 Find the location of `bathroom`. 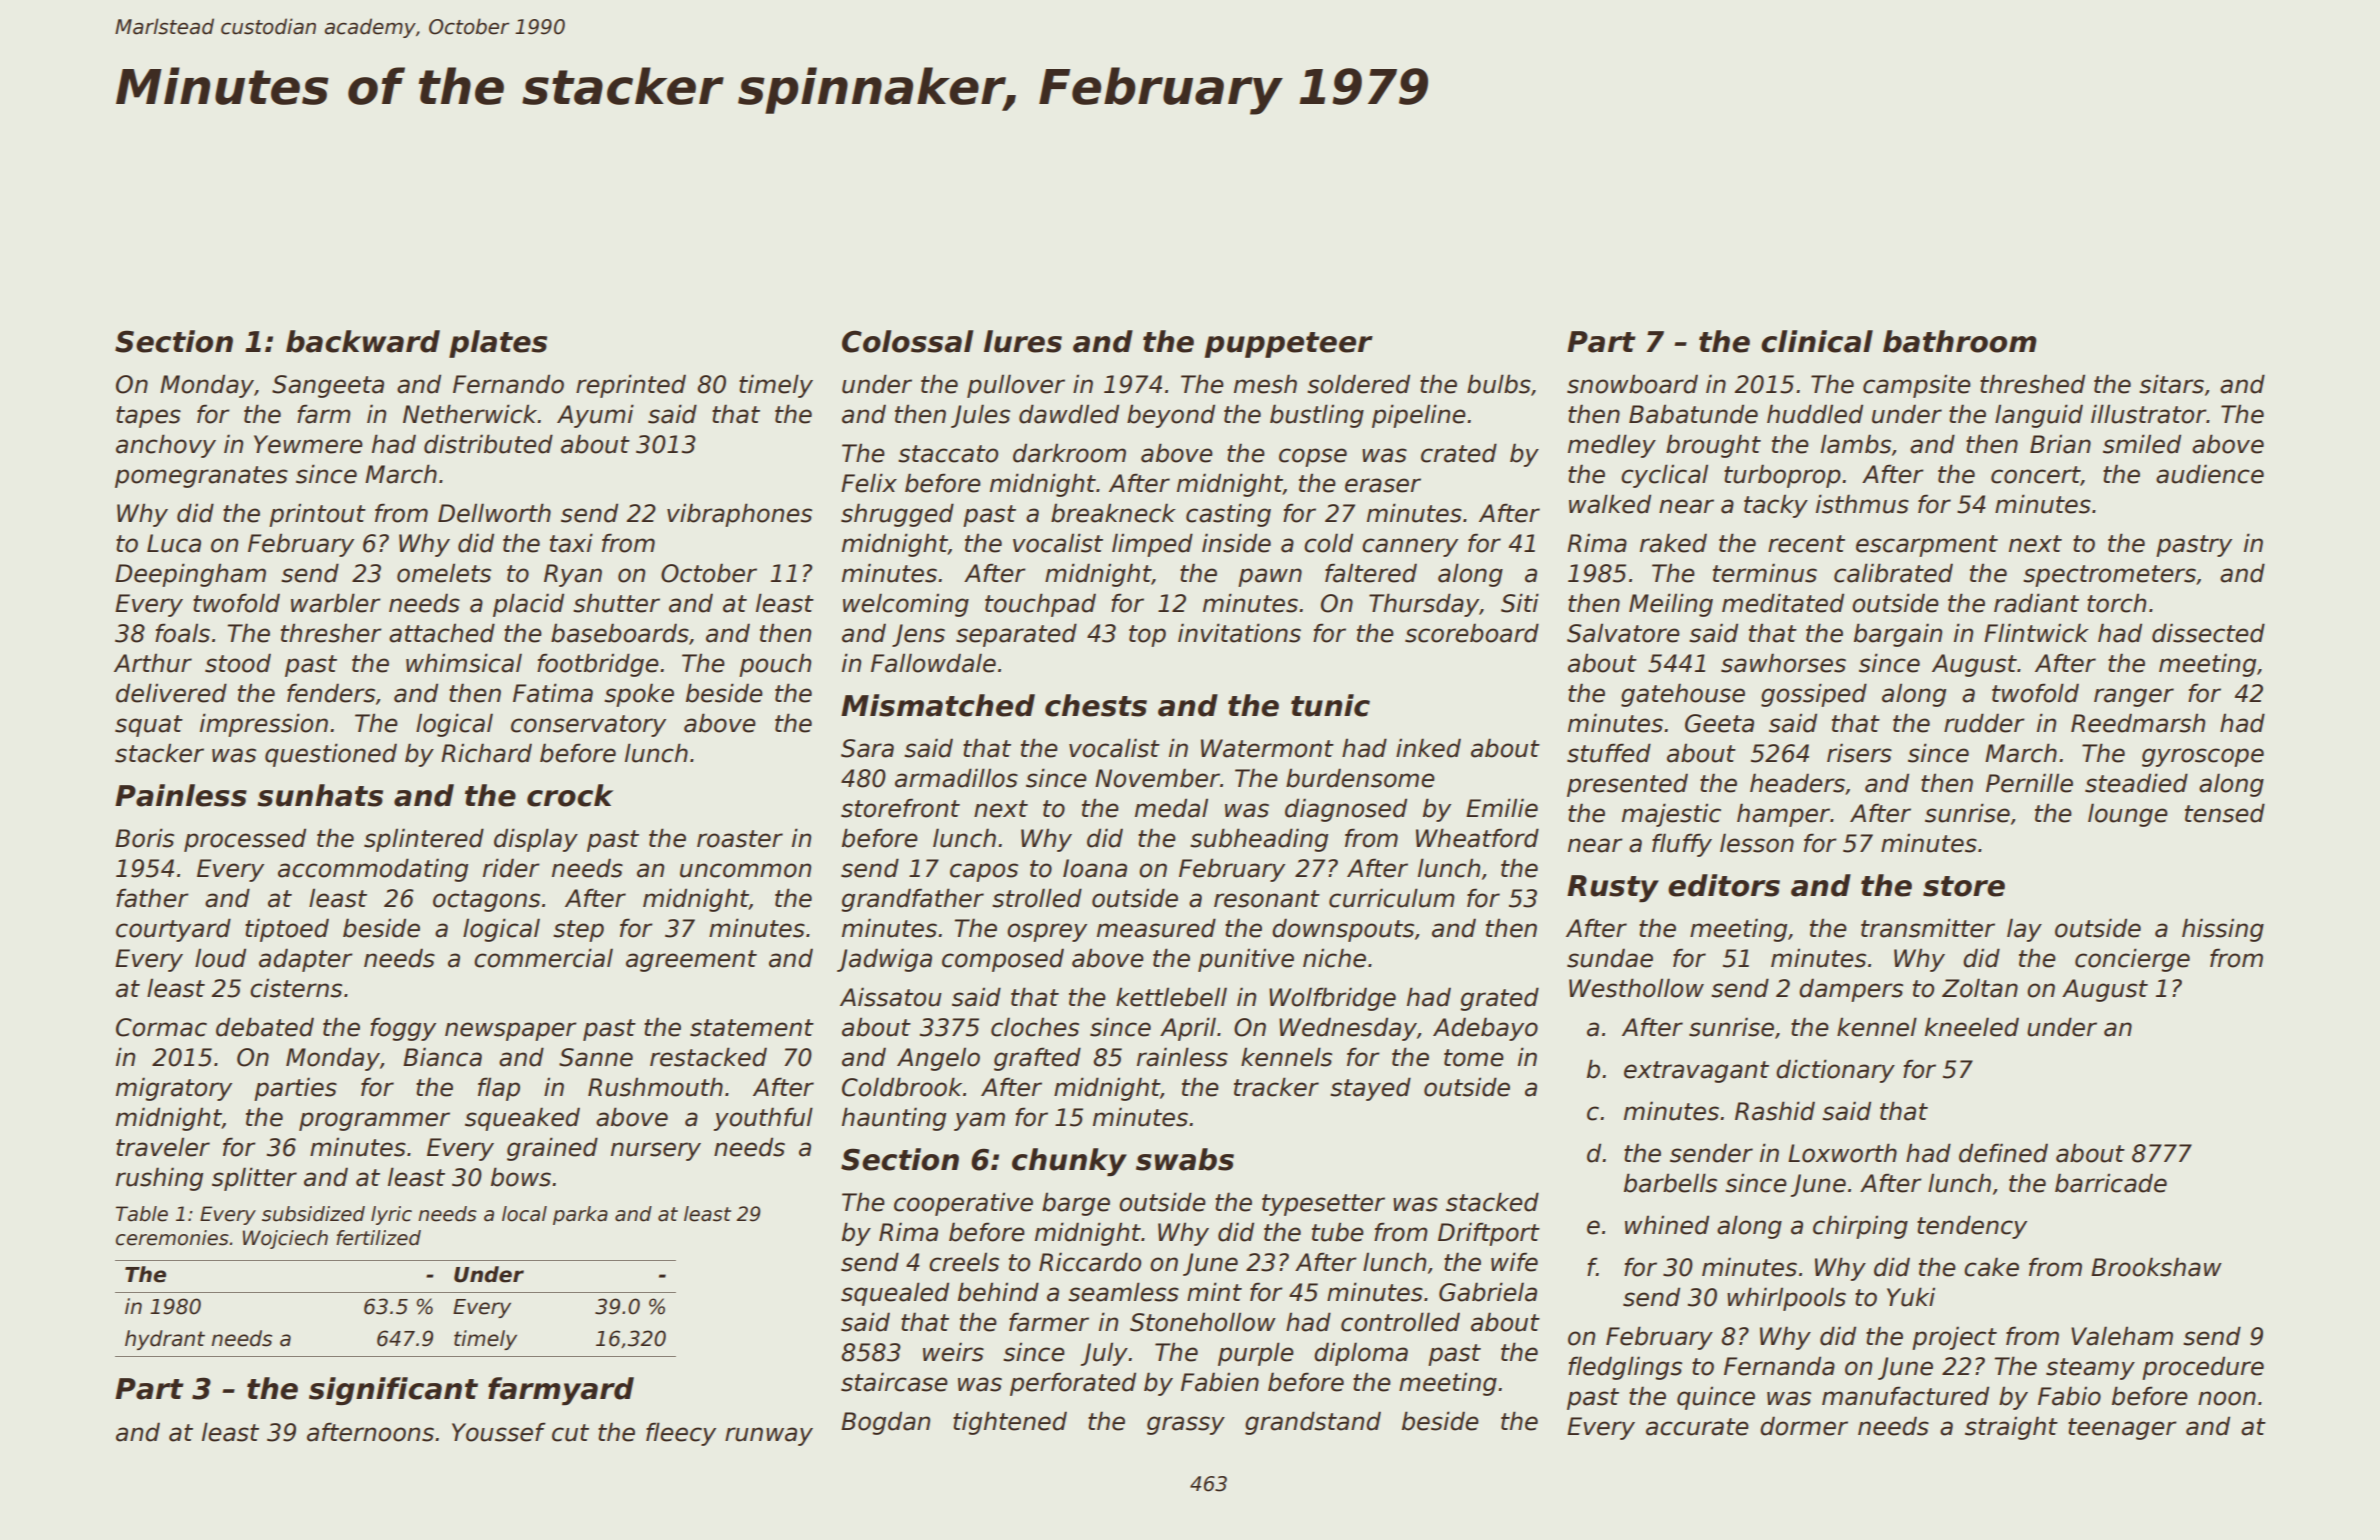

bathroom is located at coordinates (1960, 341).
